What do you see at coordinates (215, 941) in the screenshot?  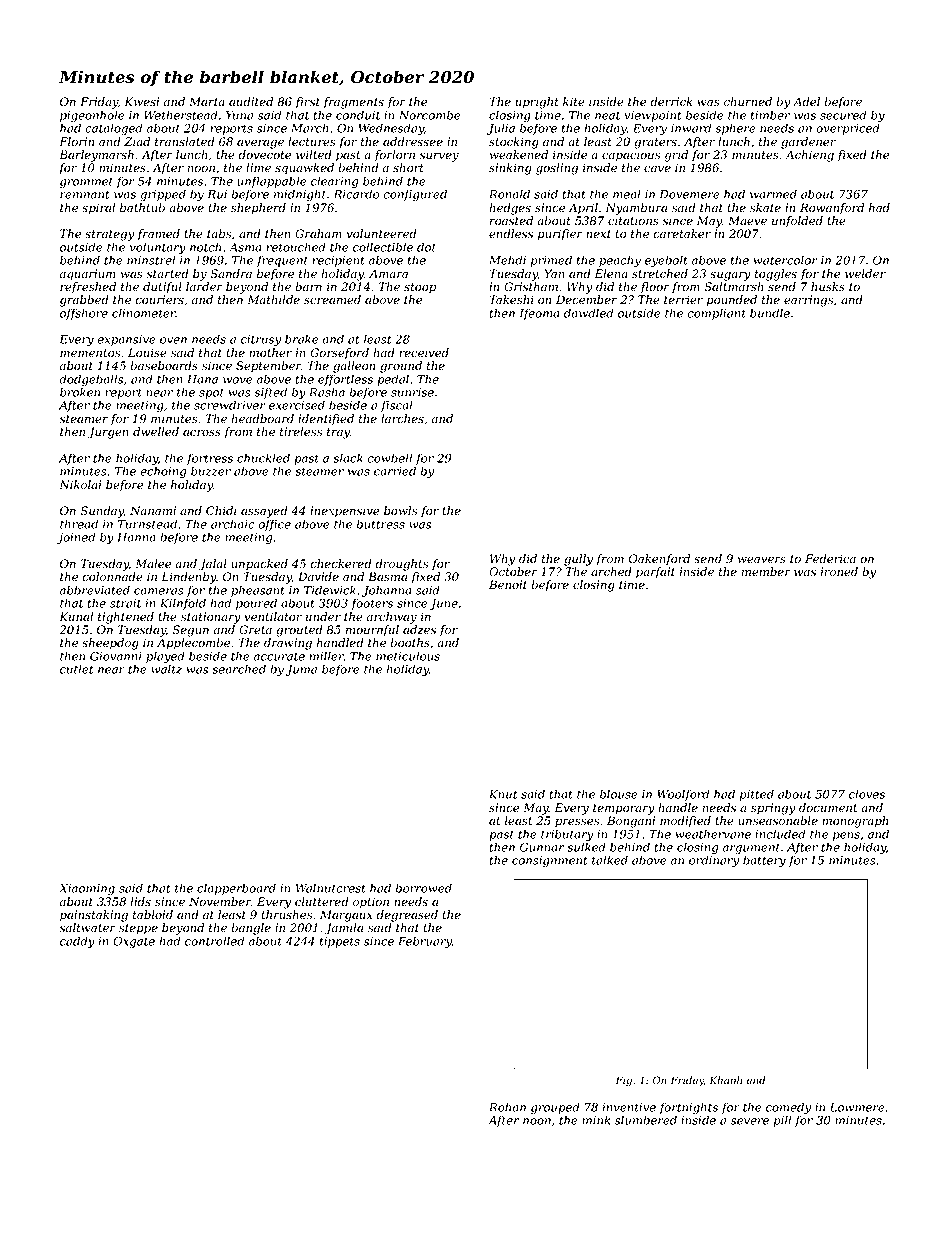 I see `controlled` at bounding box center [215, 941].
